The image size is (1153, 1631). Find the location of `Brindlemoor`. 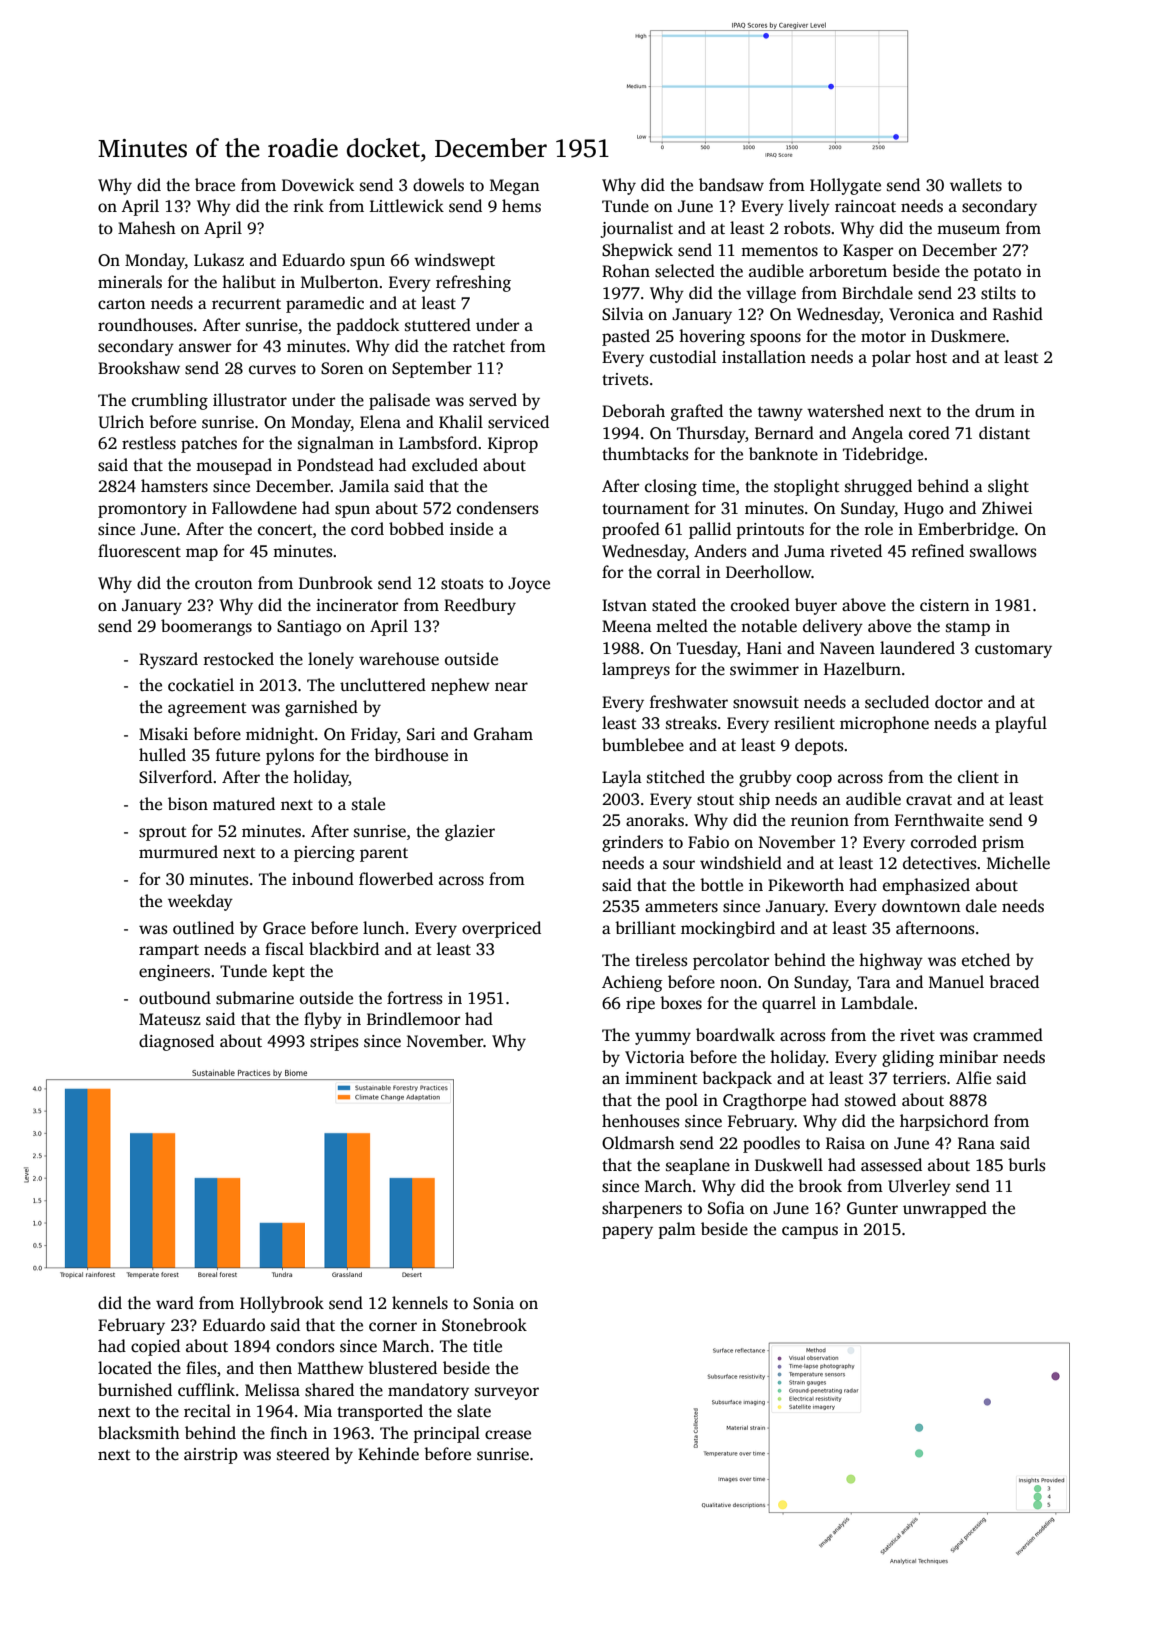

Brindlemoor is located at coordinates (413, 1019).
